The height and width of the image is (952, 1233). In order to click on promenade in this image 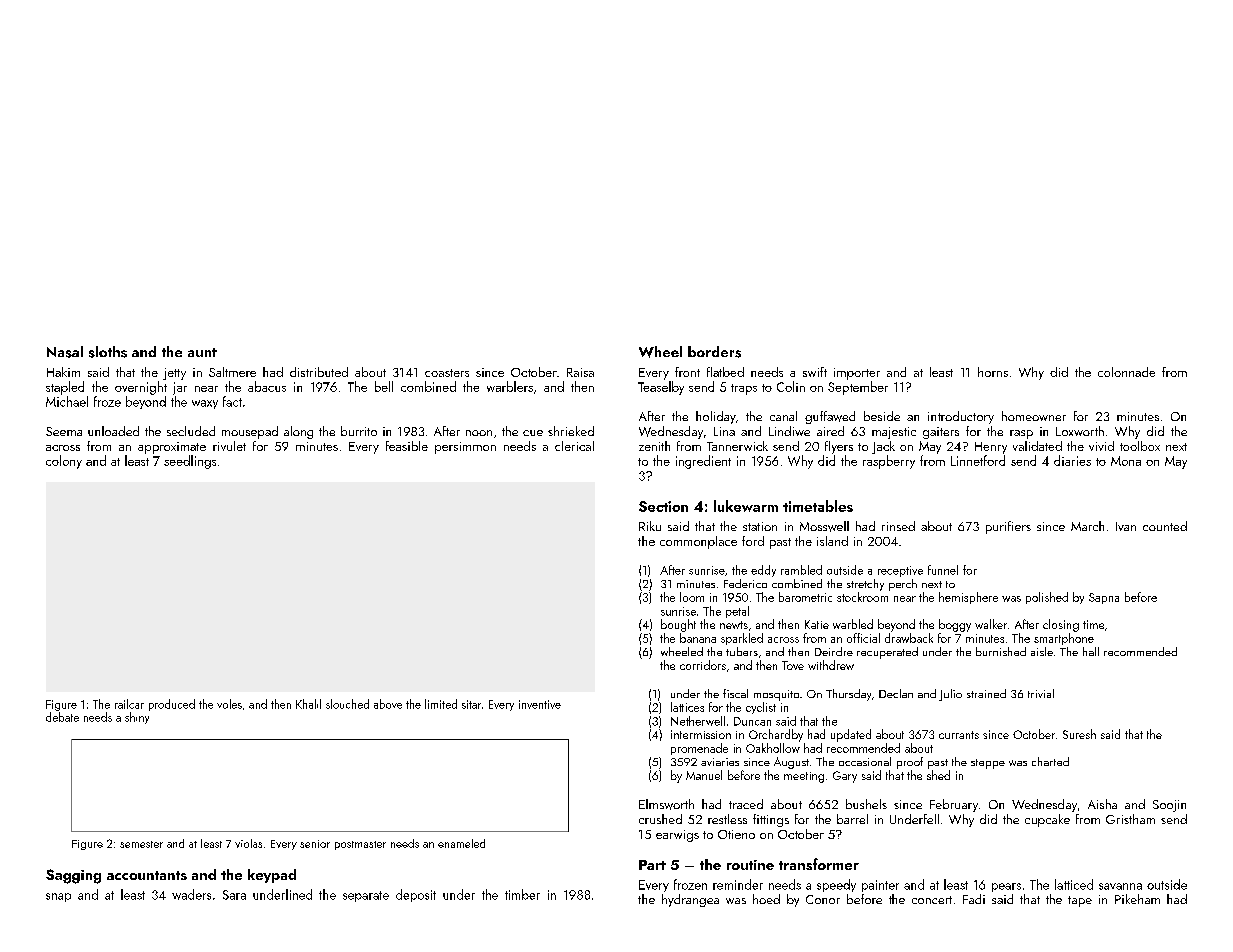, I will do `click(699, 749)`.
